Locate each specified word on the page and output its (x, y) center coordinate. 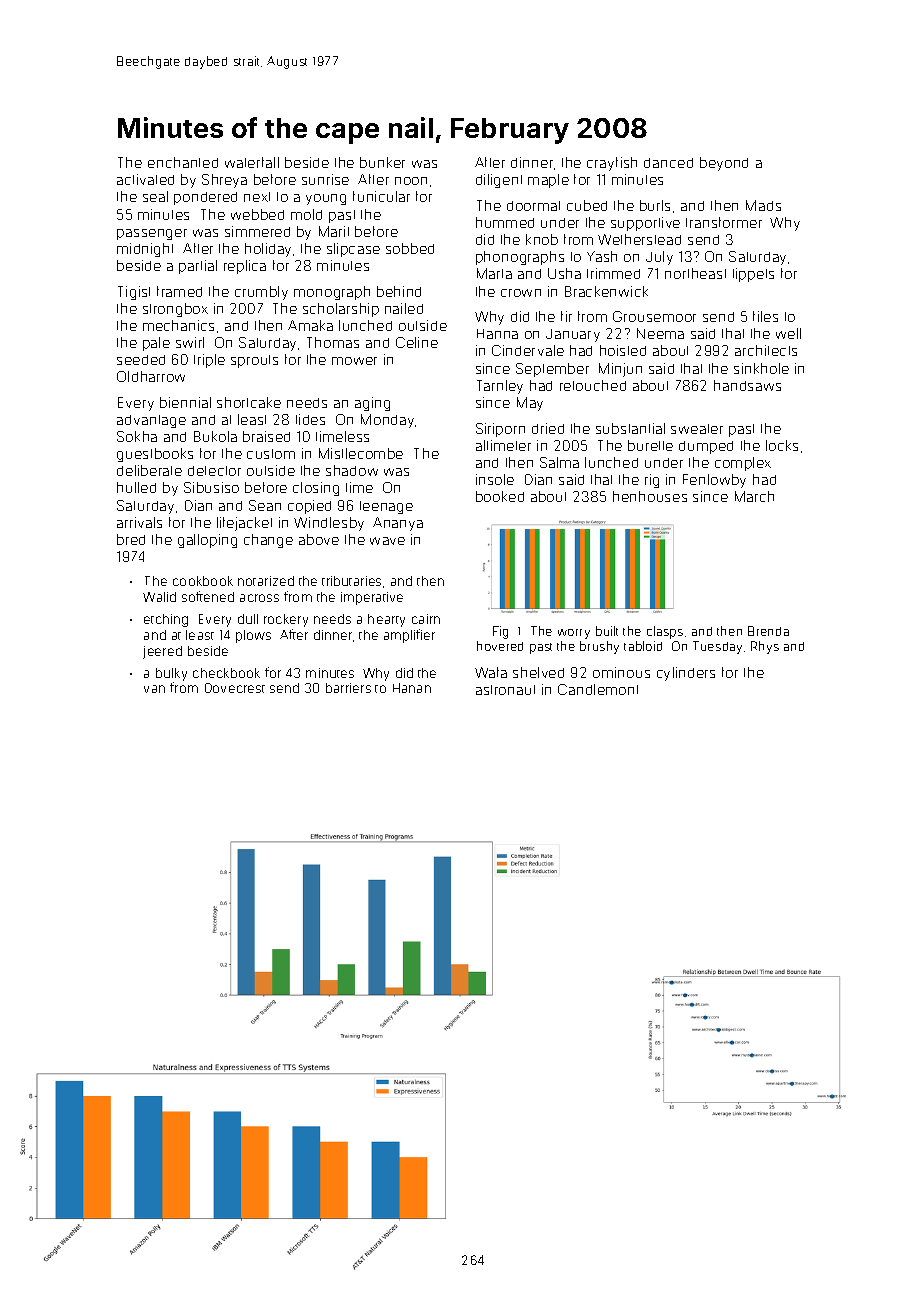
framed (179, 291)
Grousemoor (654, 316)
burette (650, 445)
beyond (724, 164)
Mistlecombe (361, 453)
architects (766, 350)
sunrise (325, 179)
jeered (162, 652)
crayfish (612, 164)
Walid (159, 597)
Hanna (497, 334)
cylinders (686, 674)
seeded (141, 360)
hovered (500, 646)
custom (271, 454)
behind (399, 291)
